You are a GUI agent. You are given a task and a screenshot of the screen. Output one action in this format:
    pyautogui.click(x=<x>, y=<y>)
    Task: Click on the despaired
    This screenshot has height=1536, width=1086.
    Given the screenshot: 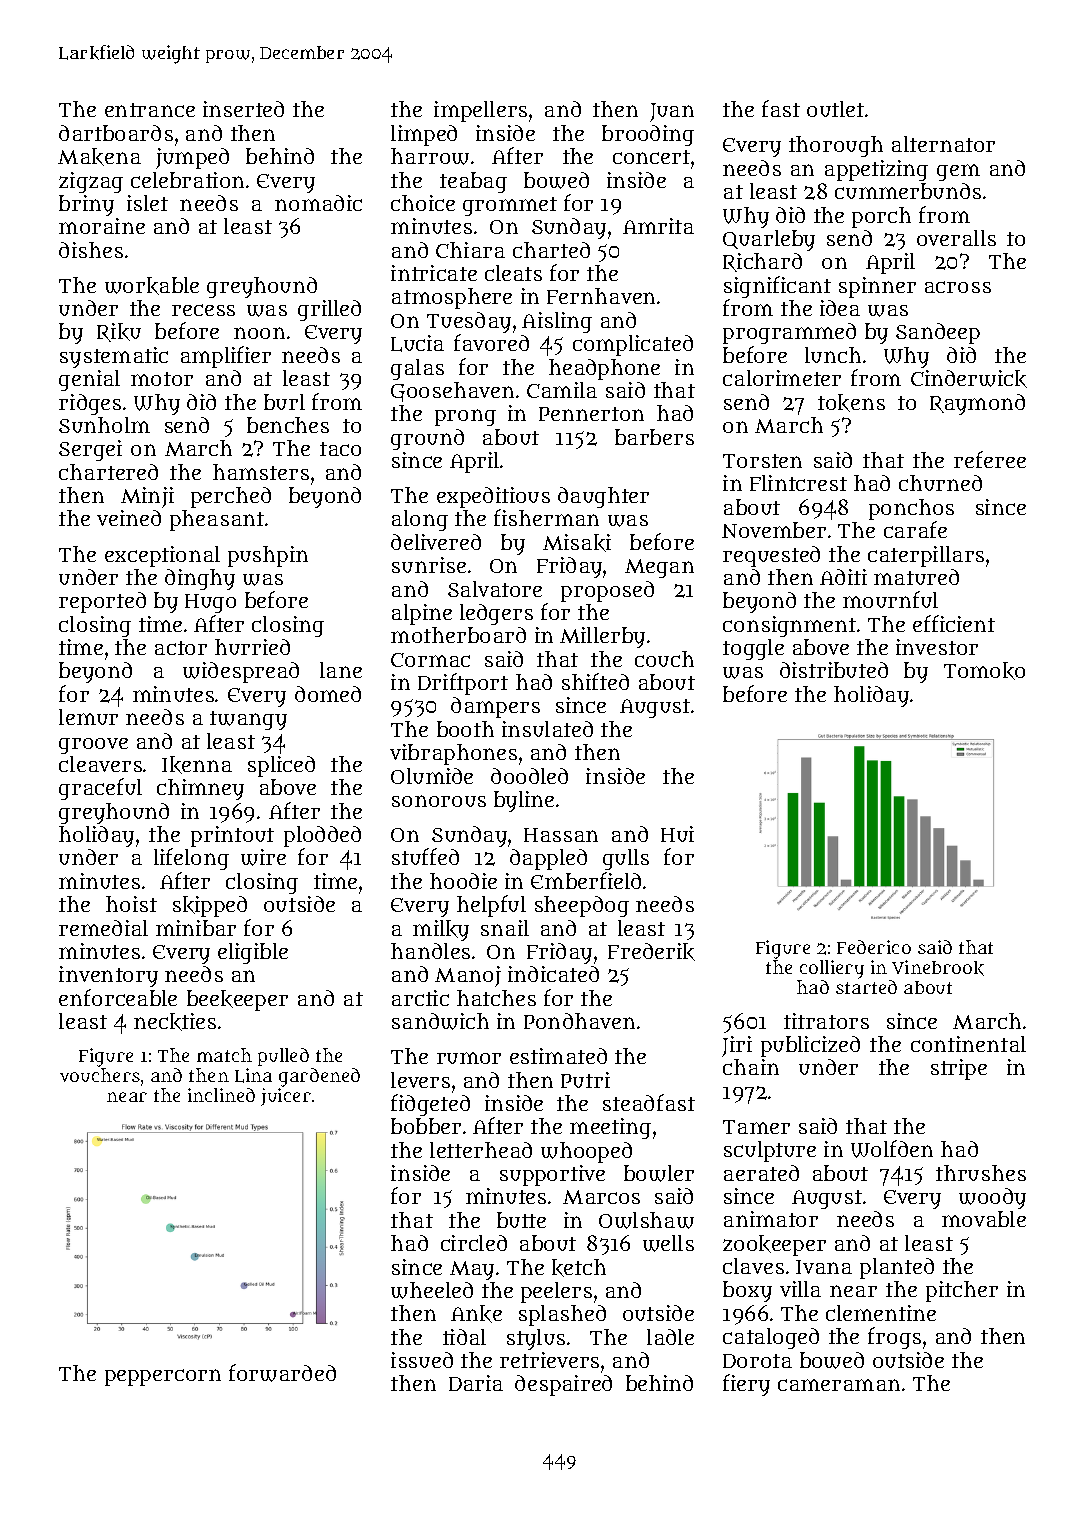 What is the action you would take?
    pyautogui.click(x=563, y=1385)
